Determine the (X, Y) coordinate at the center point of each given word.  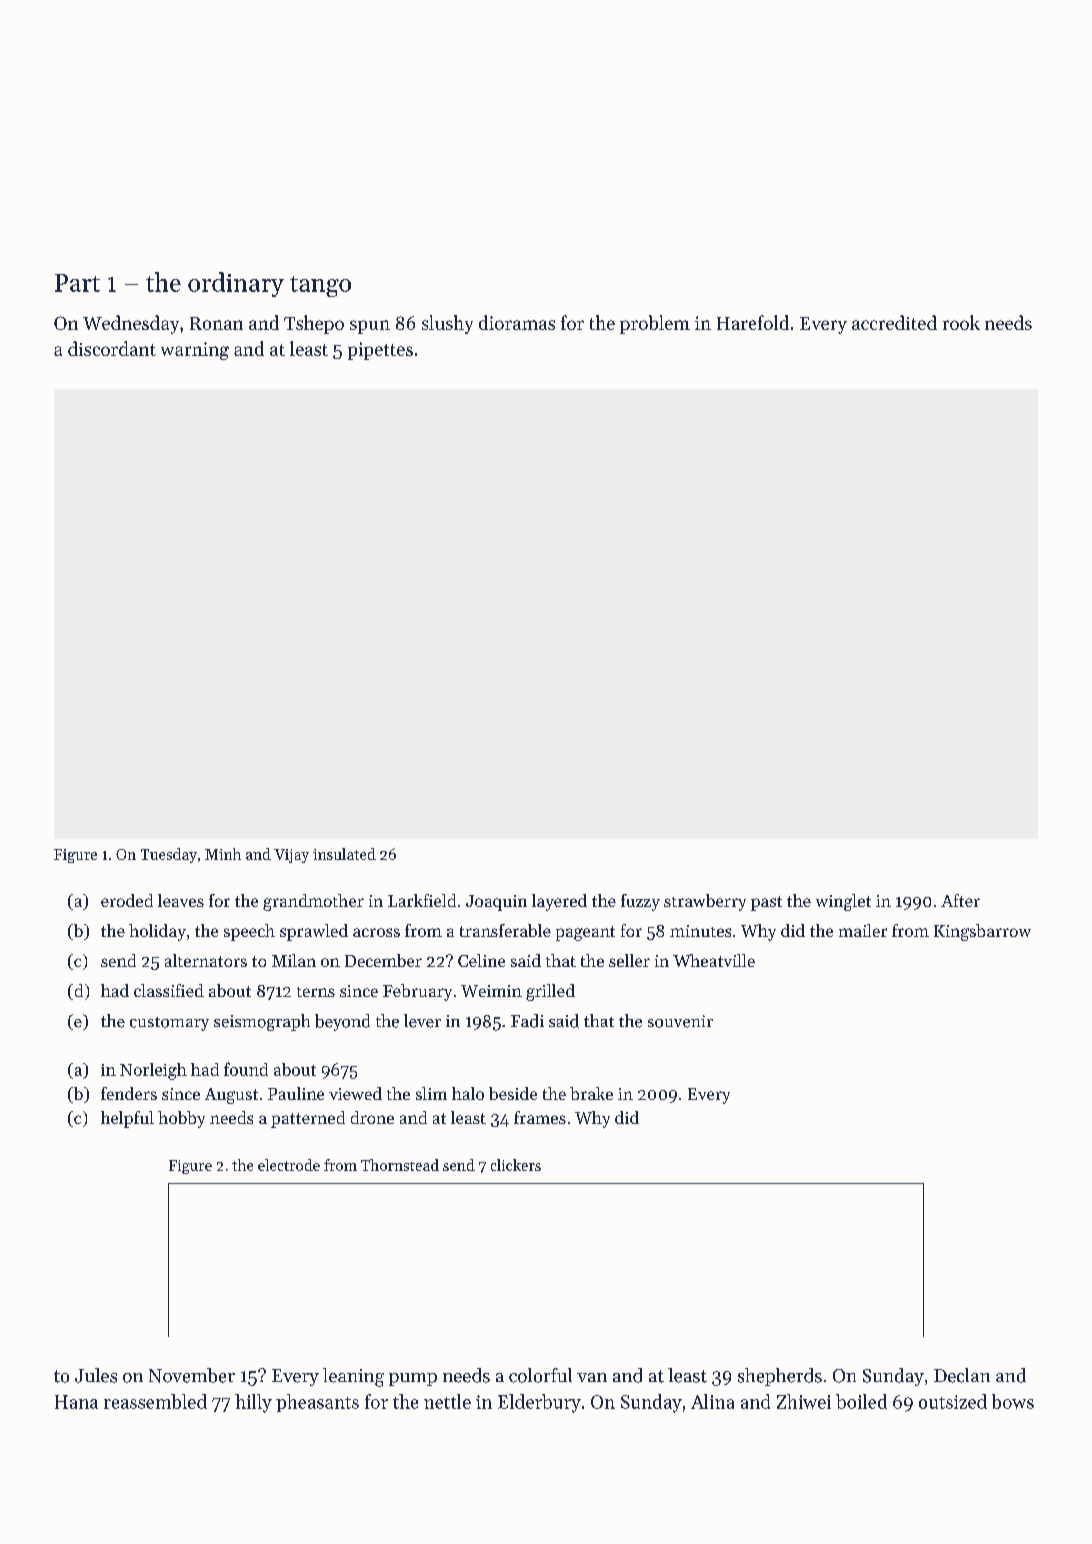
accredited (894, 322)
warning (195, 351)
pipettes (380, 351)
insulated (344, 854)
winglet (843, 902)
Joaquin (496, 903)
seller (629, 960)
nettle (447, 1401)
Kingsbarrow (982, 932)
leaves (181, 900)
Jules (96, 1375)
